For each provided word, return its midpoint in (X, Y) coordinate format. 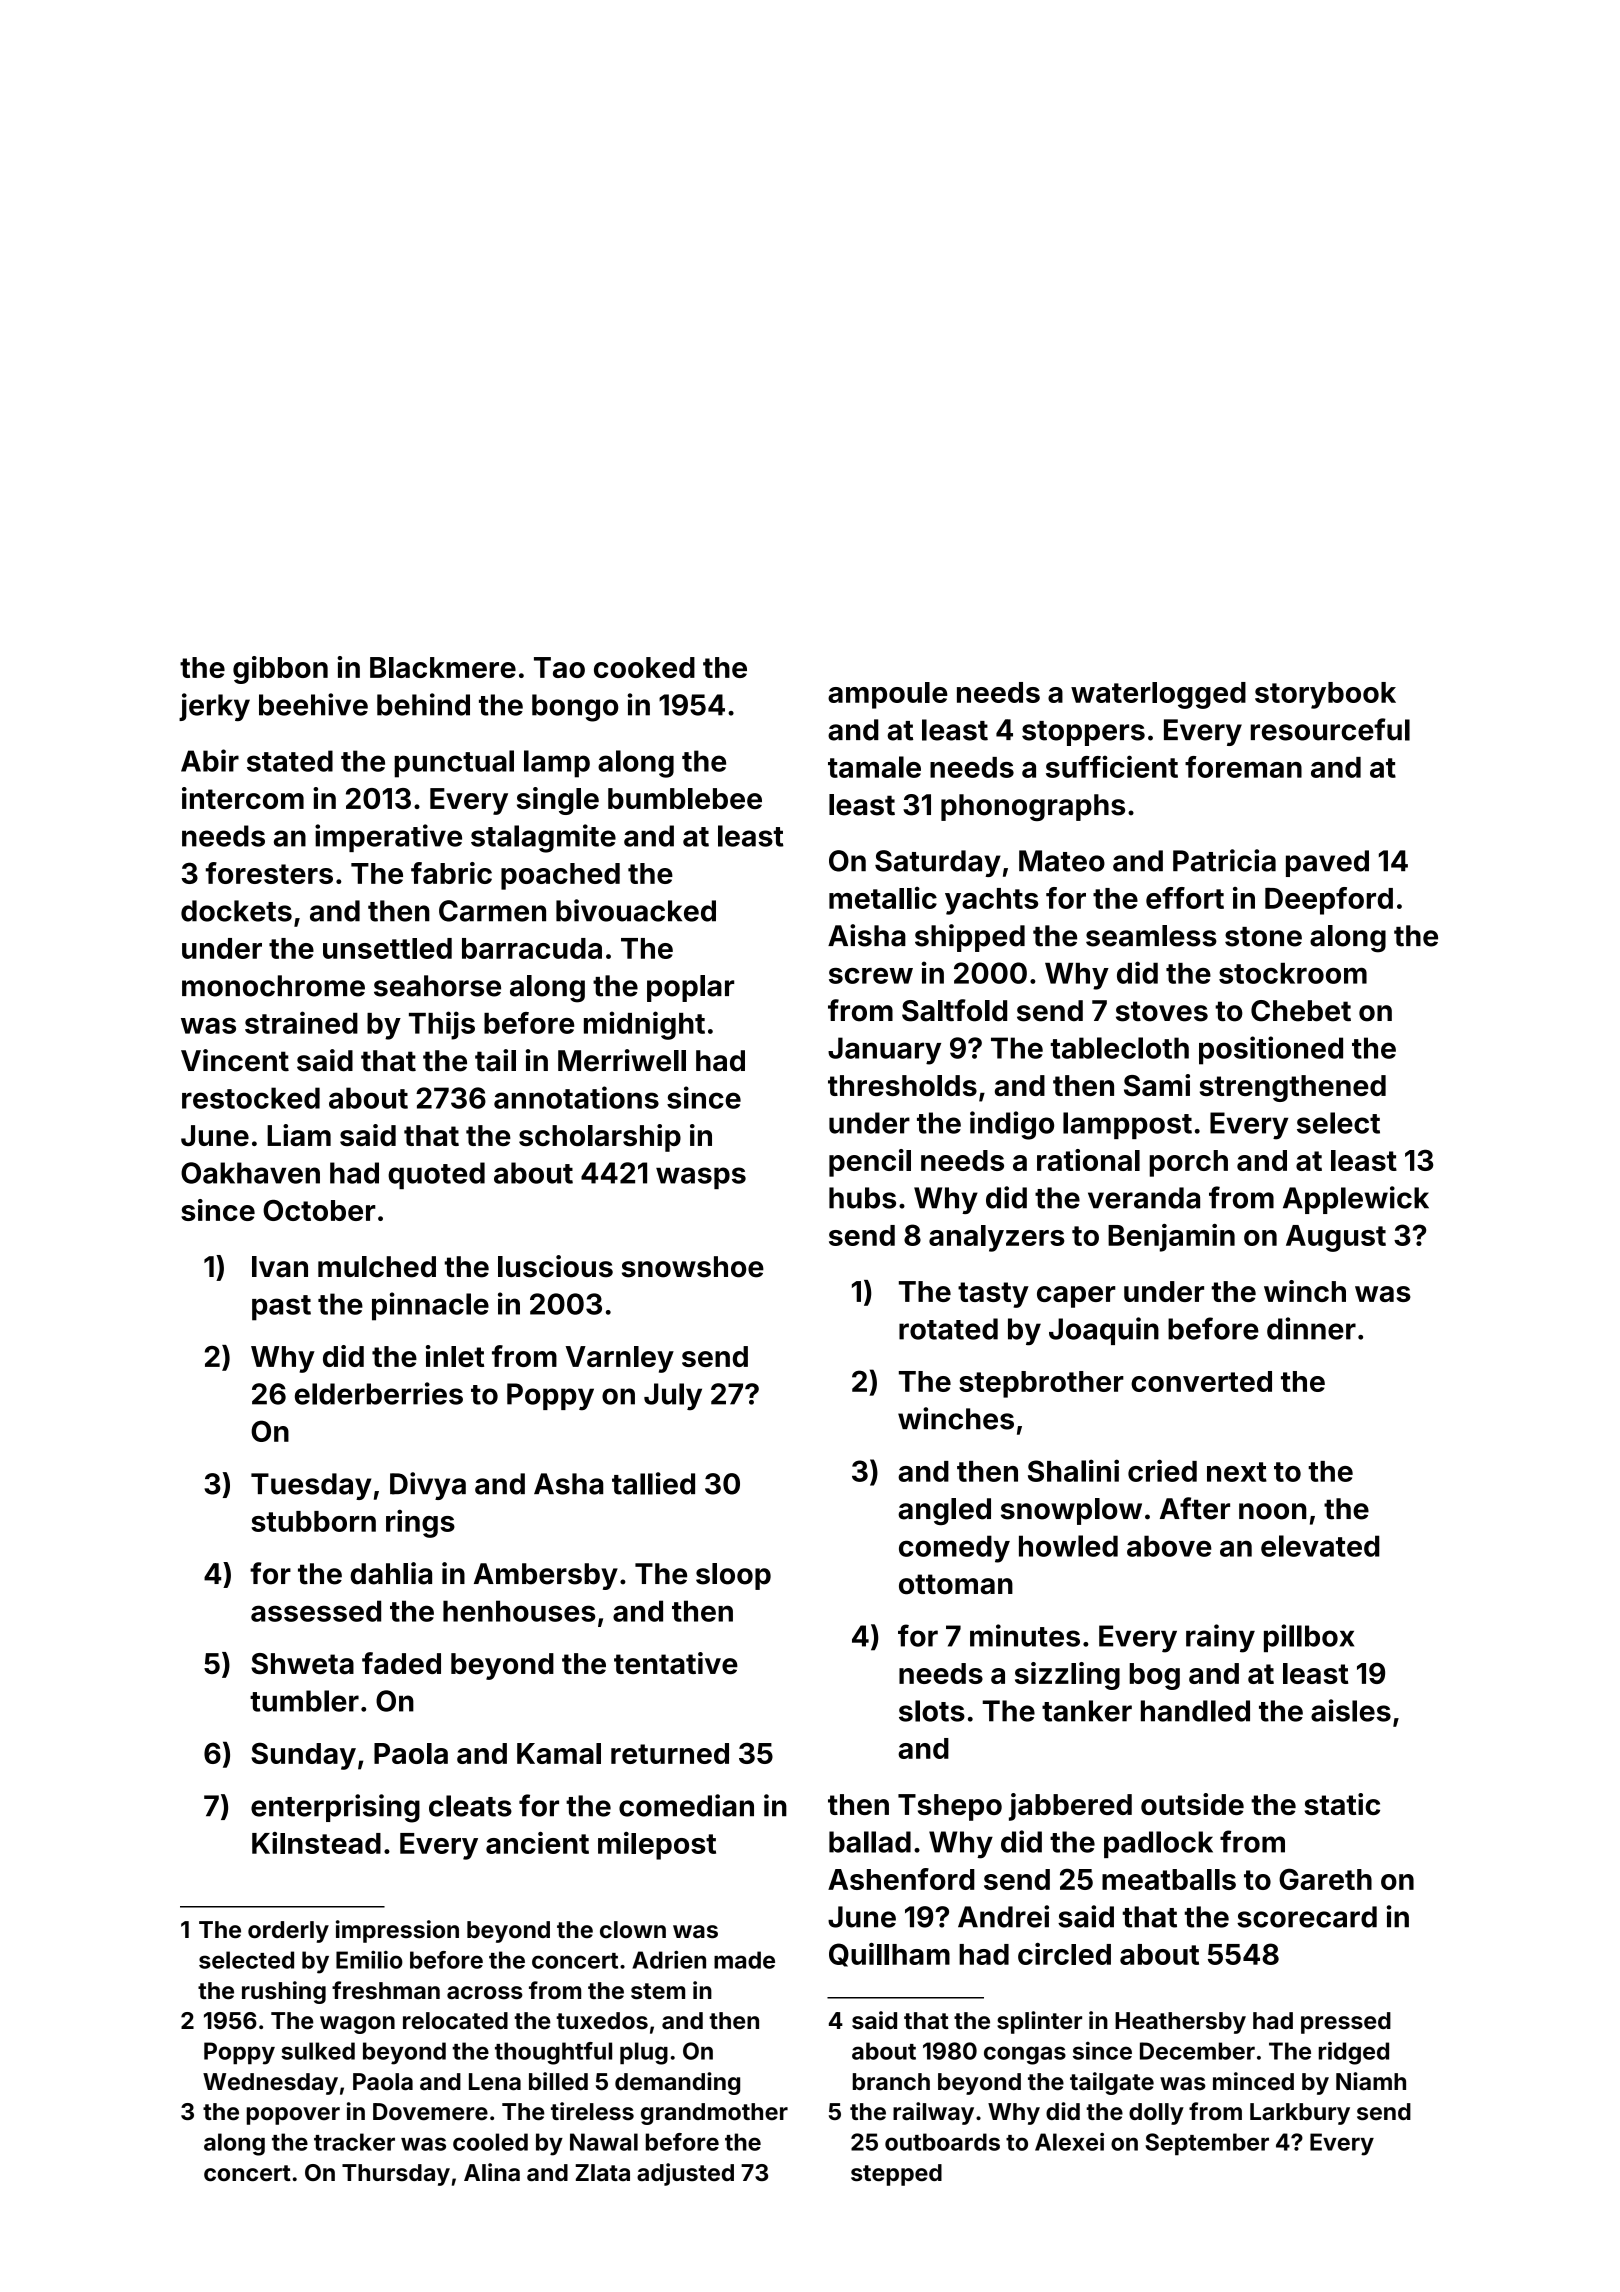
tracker (354, 2142)
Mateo (1062, 861)
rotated (948, 1329)
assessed (316, 1611)
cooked (644, 667)
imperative (388, 838)
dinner (1311, 1328)
